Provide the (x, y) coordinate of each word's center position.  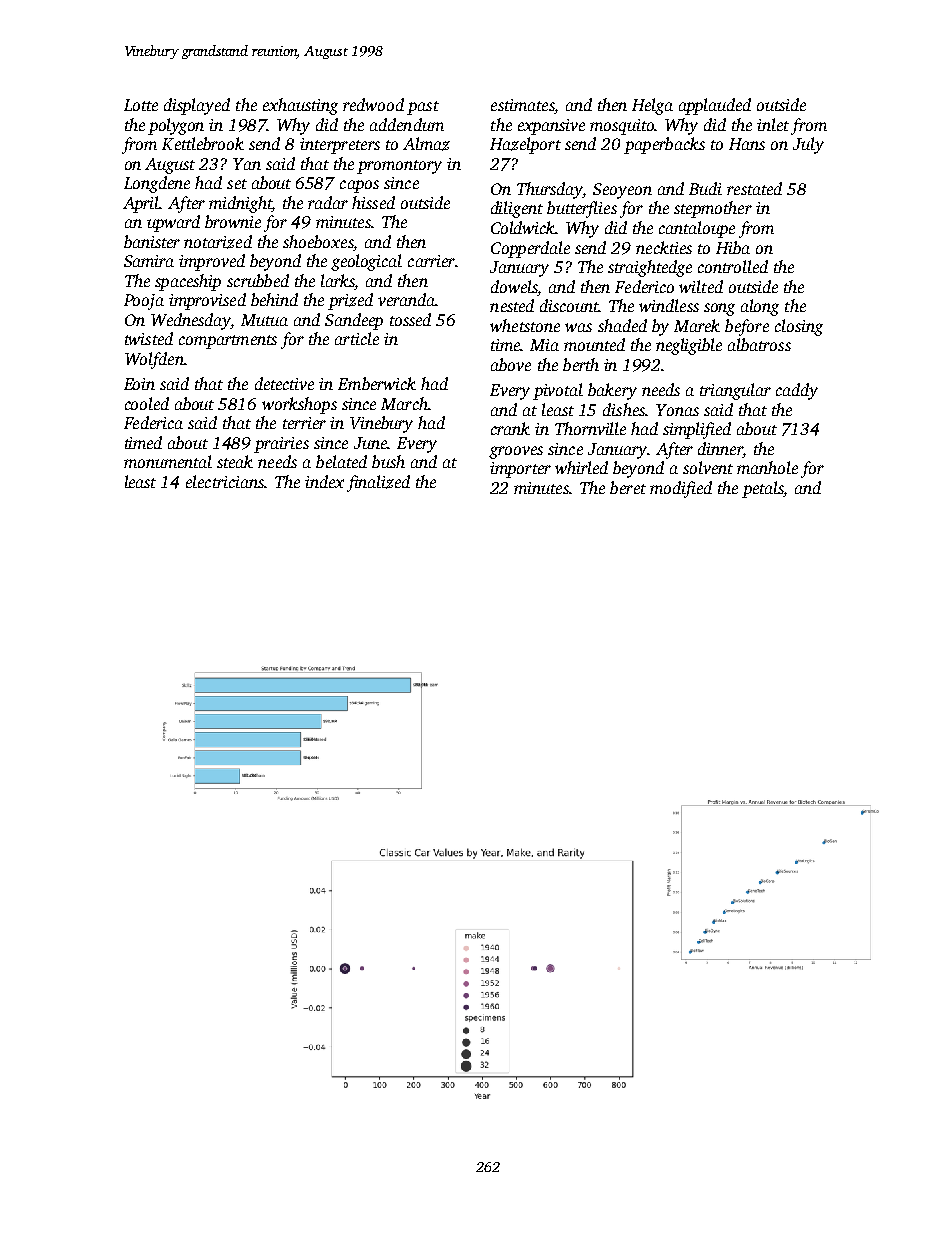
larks (338, 280)
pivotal (558, 391)
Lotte (141, 105)
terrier (304, 423)
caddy (797, 391)
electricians (225, 481)
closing (799, 327)
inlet (773, 124)
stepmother (713, 209)
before (747, 327)
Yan (247, 164)
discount (570, 305)
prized (350, 301)
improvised (207, 301)
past (423, 108)
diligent (517, 209)
